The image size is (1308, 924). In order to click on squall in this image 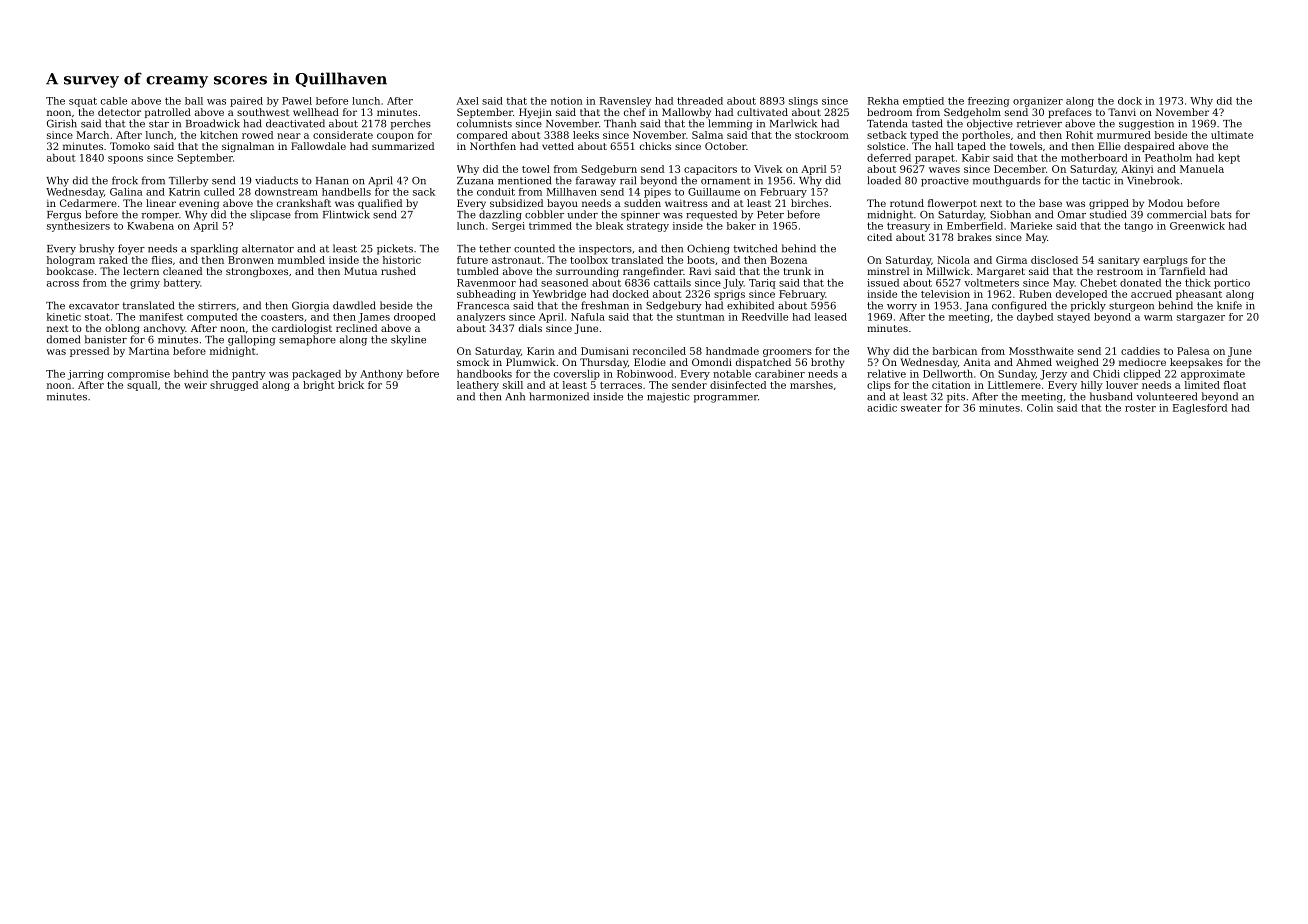, I will do `click(142, 386)`.
